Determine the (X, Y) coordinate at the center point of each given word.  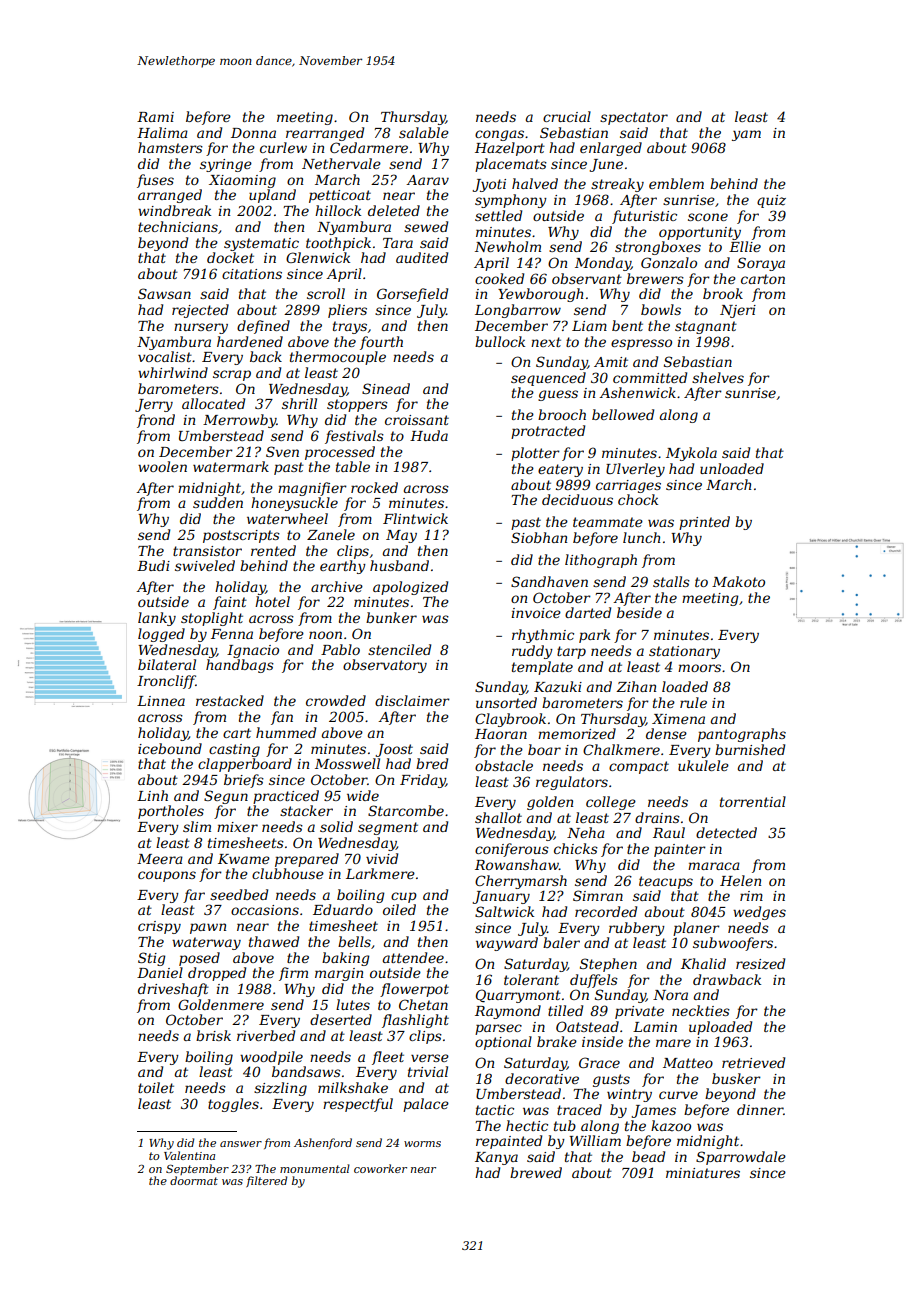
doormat (194, 1180)
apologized (410, 588)
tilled (565, 1010)
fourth (381, 343)
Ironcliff (166, 682)
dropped (217, 974)
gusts (611, 1080)
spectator (634, 118)
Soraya (761, 264)
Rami (155, 117)
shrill (299, 403)
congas (499, 135)
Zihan (636, 686)
